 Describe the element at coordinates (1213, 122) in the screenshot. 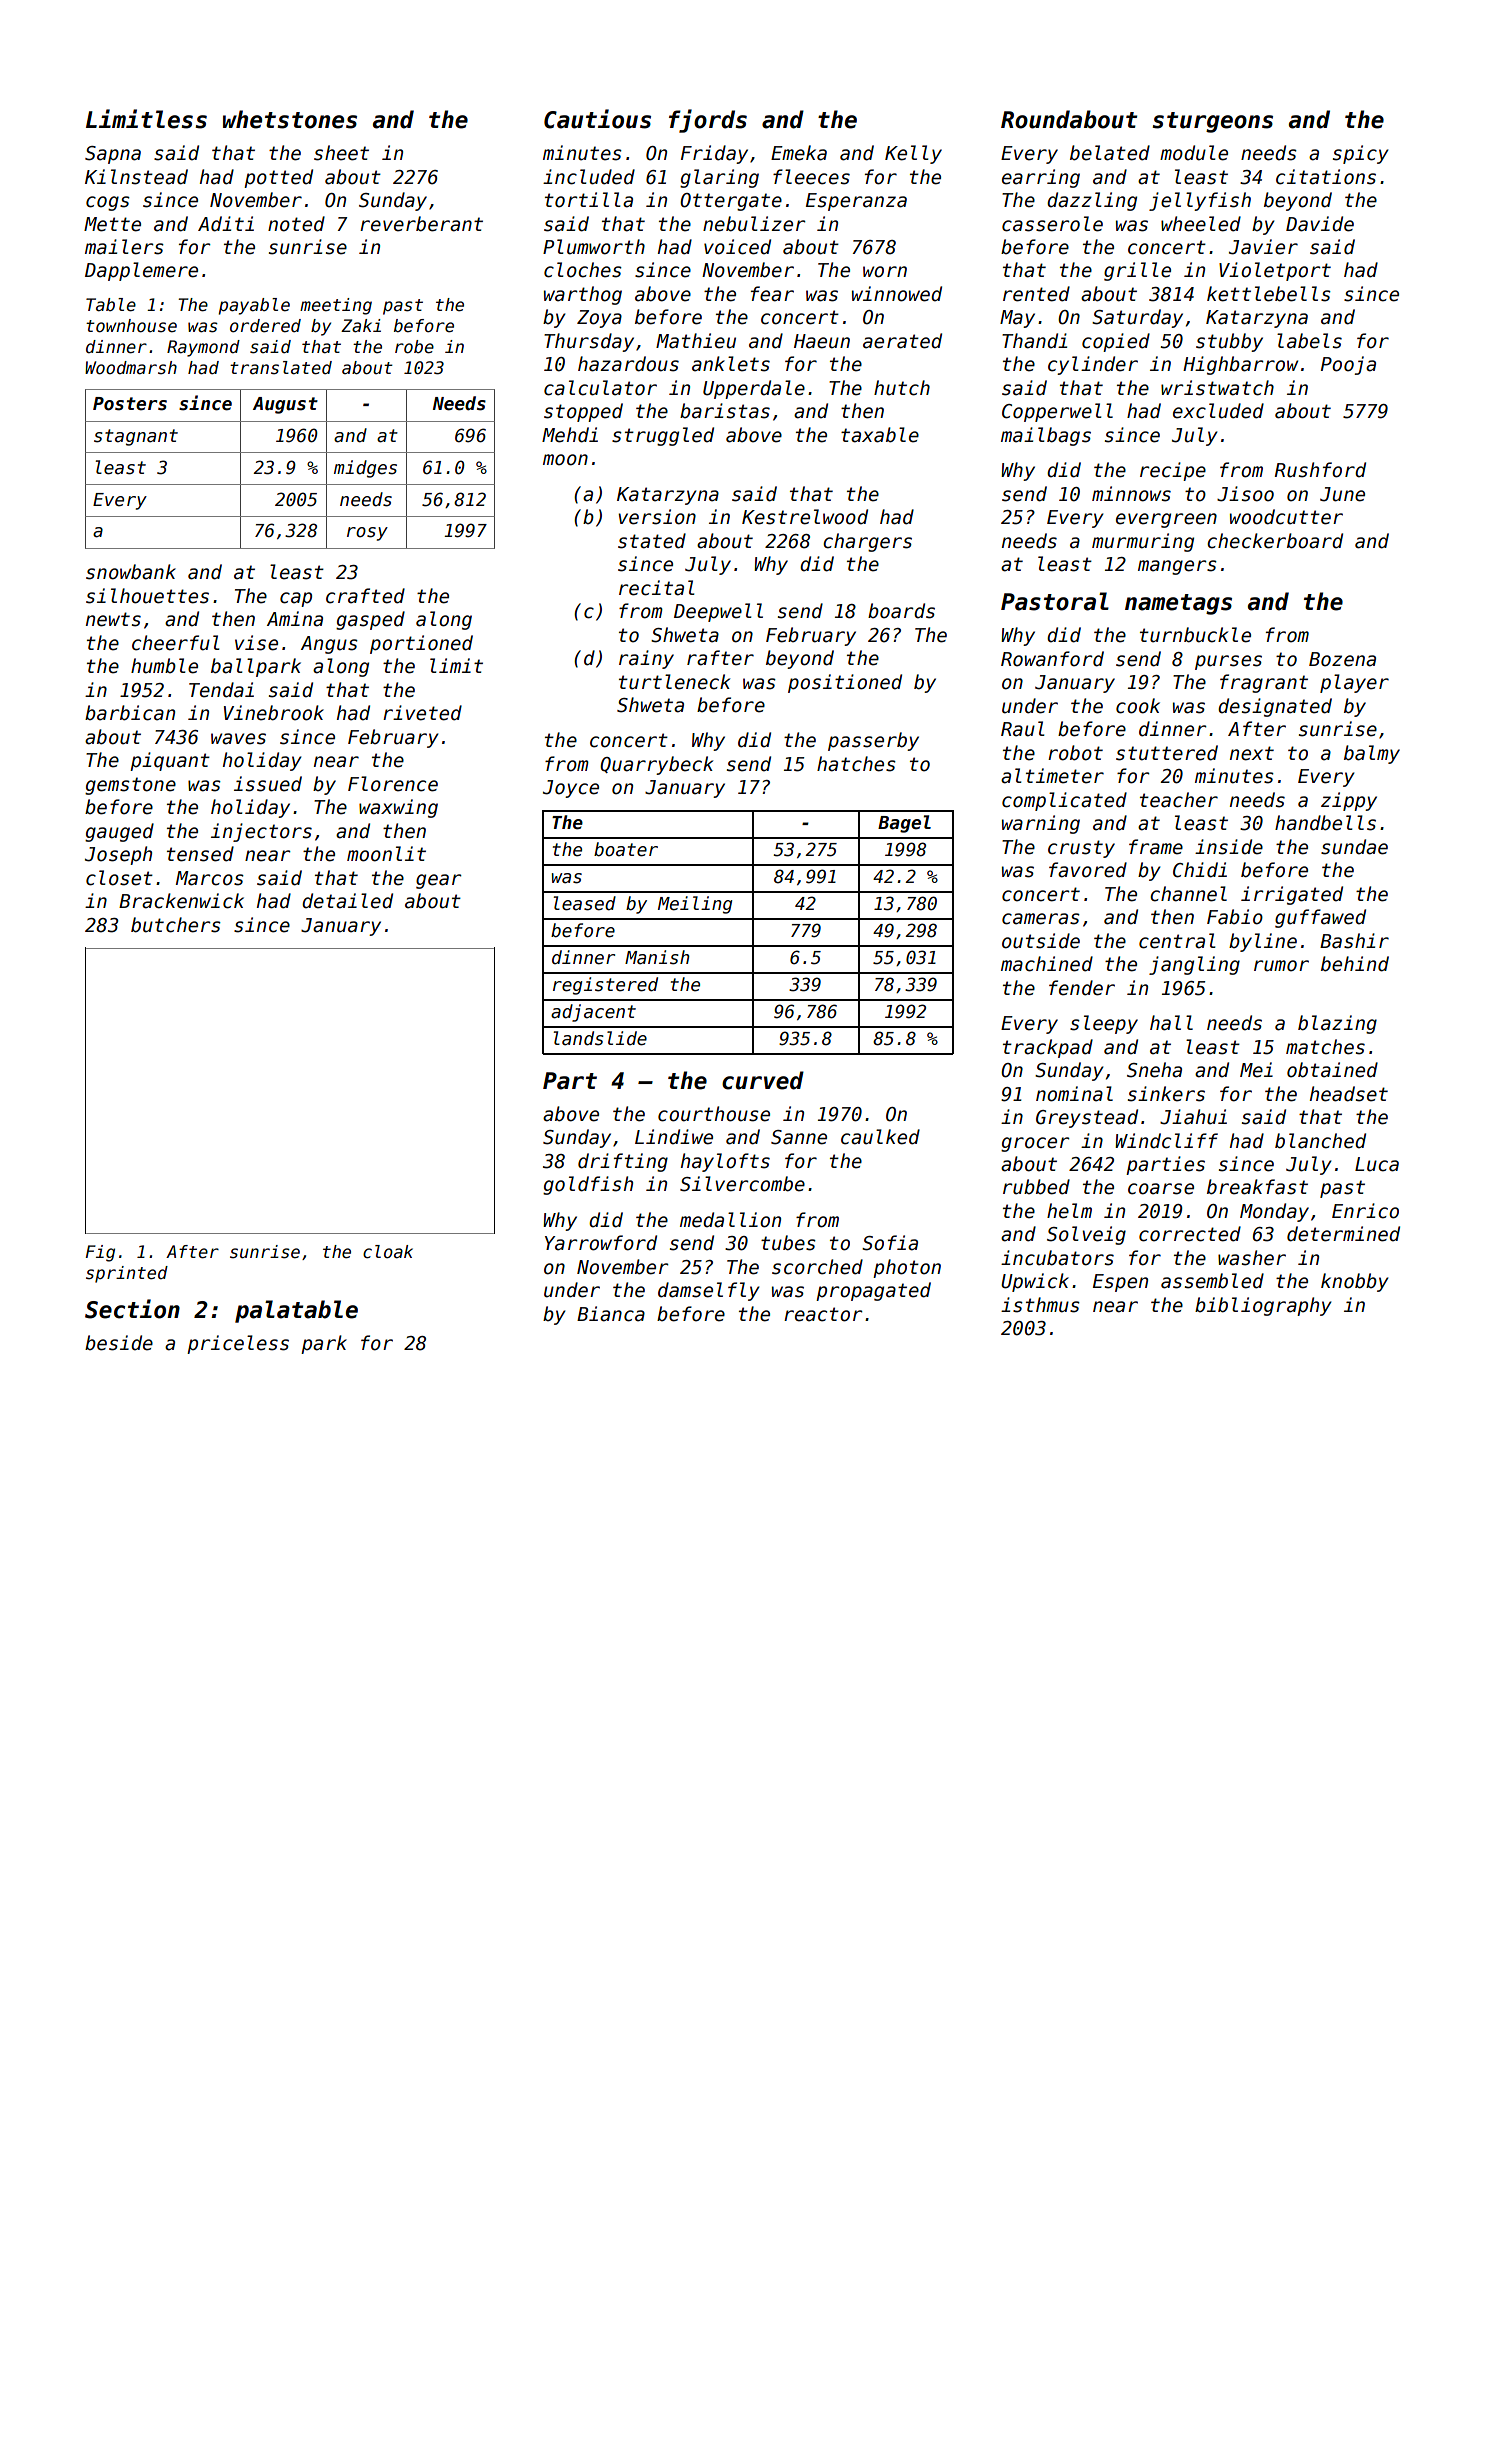

I see `sturgeons` at that location.
